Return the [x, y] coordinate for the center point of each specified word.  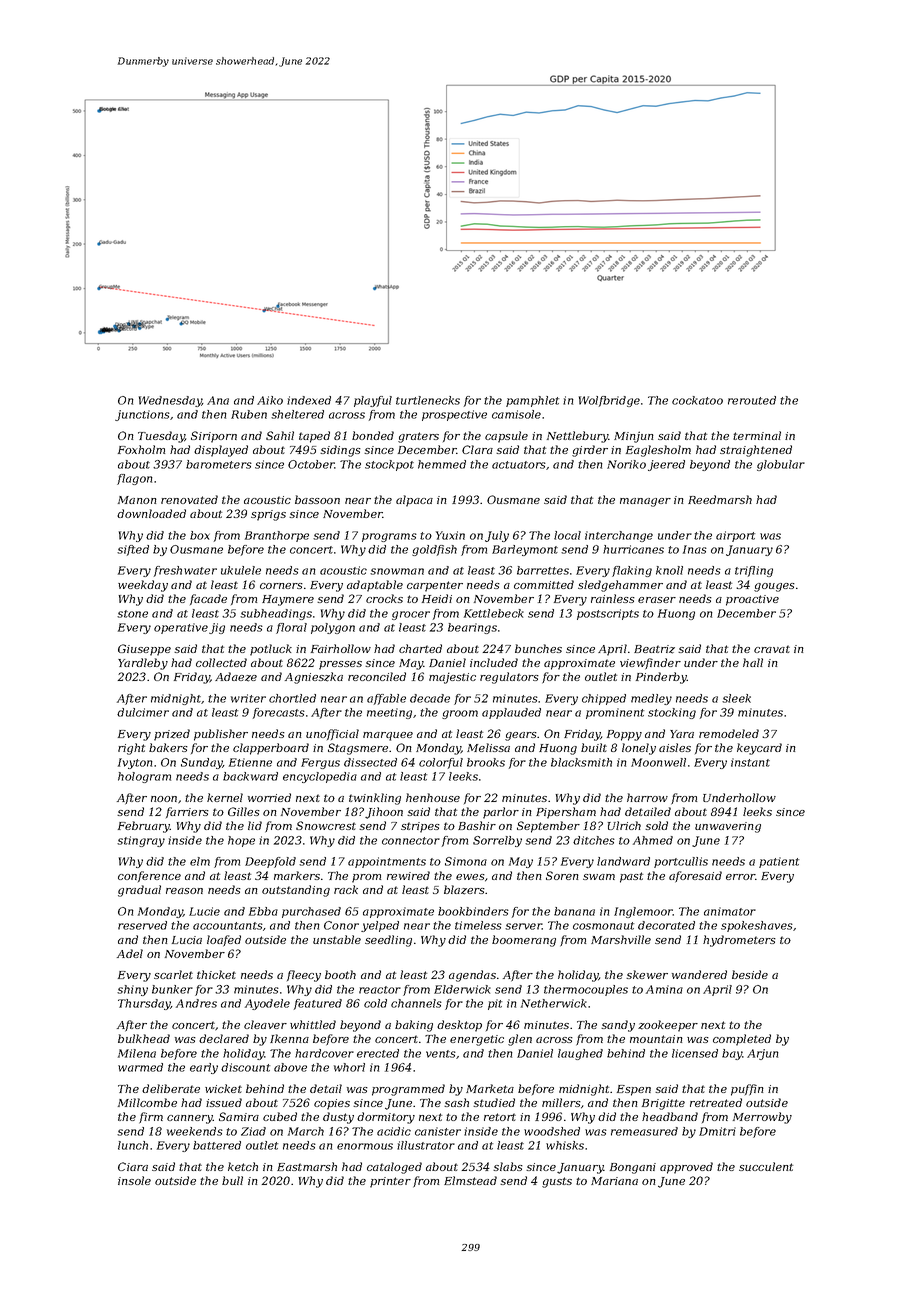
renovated [189, 499]
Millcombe [147, 1102]
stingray [141, 841]
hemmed [442, 464]
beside [750, 974]
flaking [632, 571]
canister [438, 1131]
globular [781, 465]
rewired [408, 875]
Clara [477, 449]
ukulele [241, 570]
